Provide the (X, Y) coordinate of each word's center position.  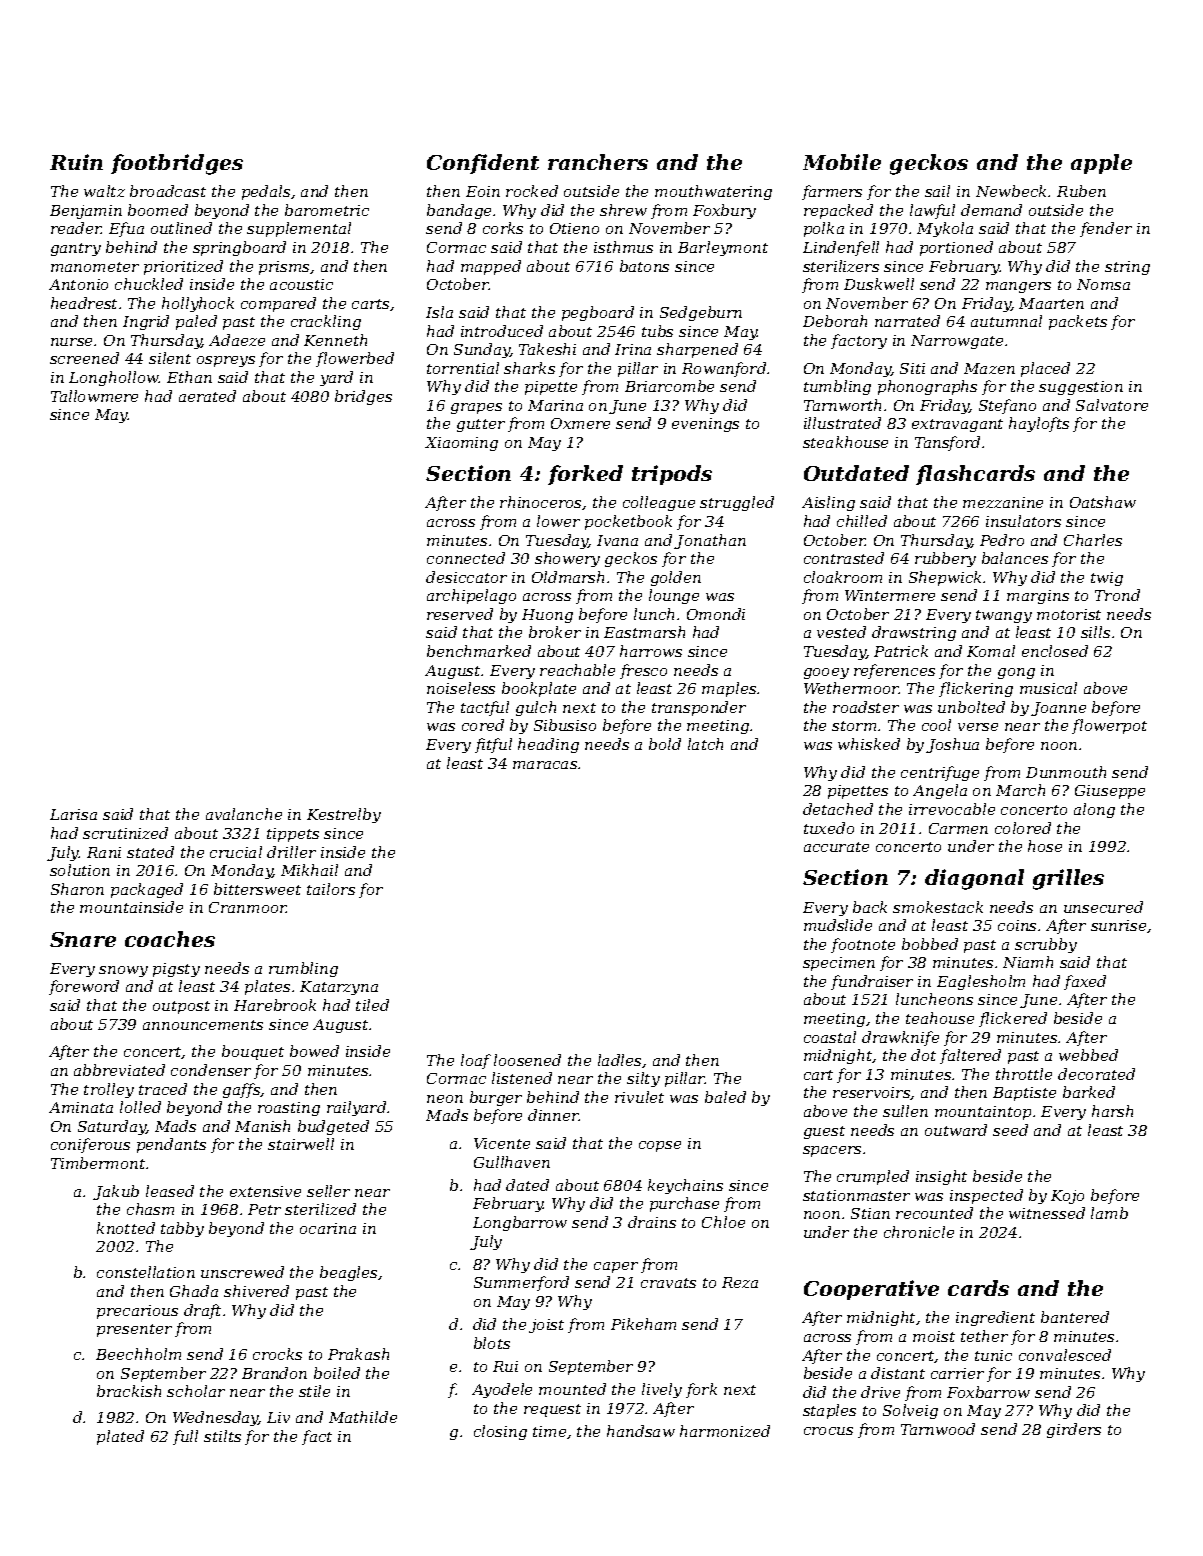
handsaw (641, 1431)
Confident (483, 164)
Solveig (910, 1411)
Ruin (76, 162)
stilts (222, 1436)
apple (1101, 164)
